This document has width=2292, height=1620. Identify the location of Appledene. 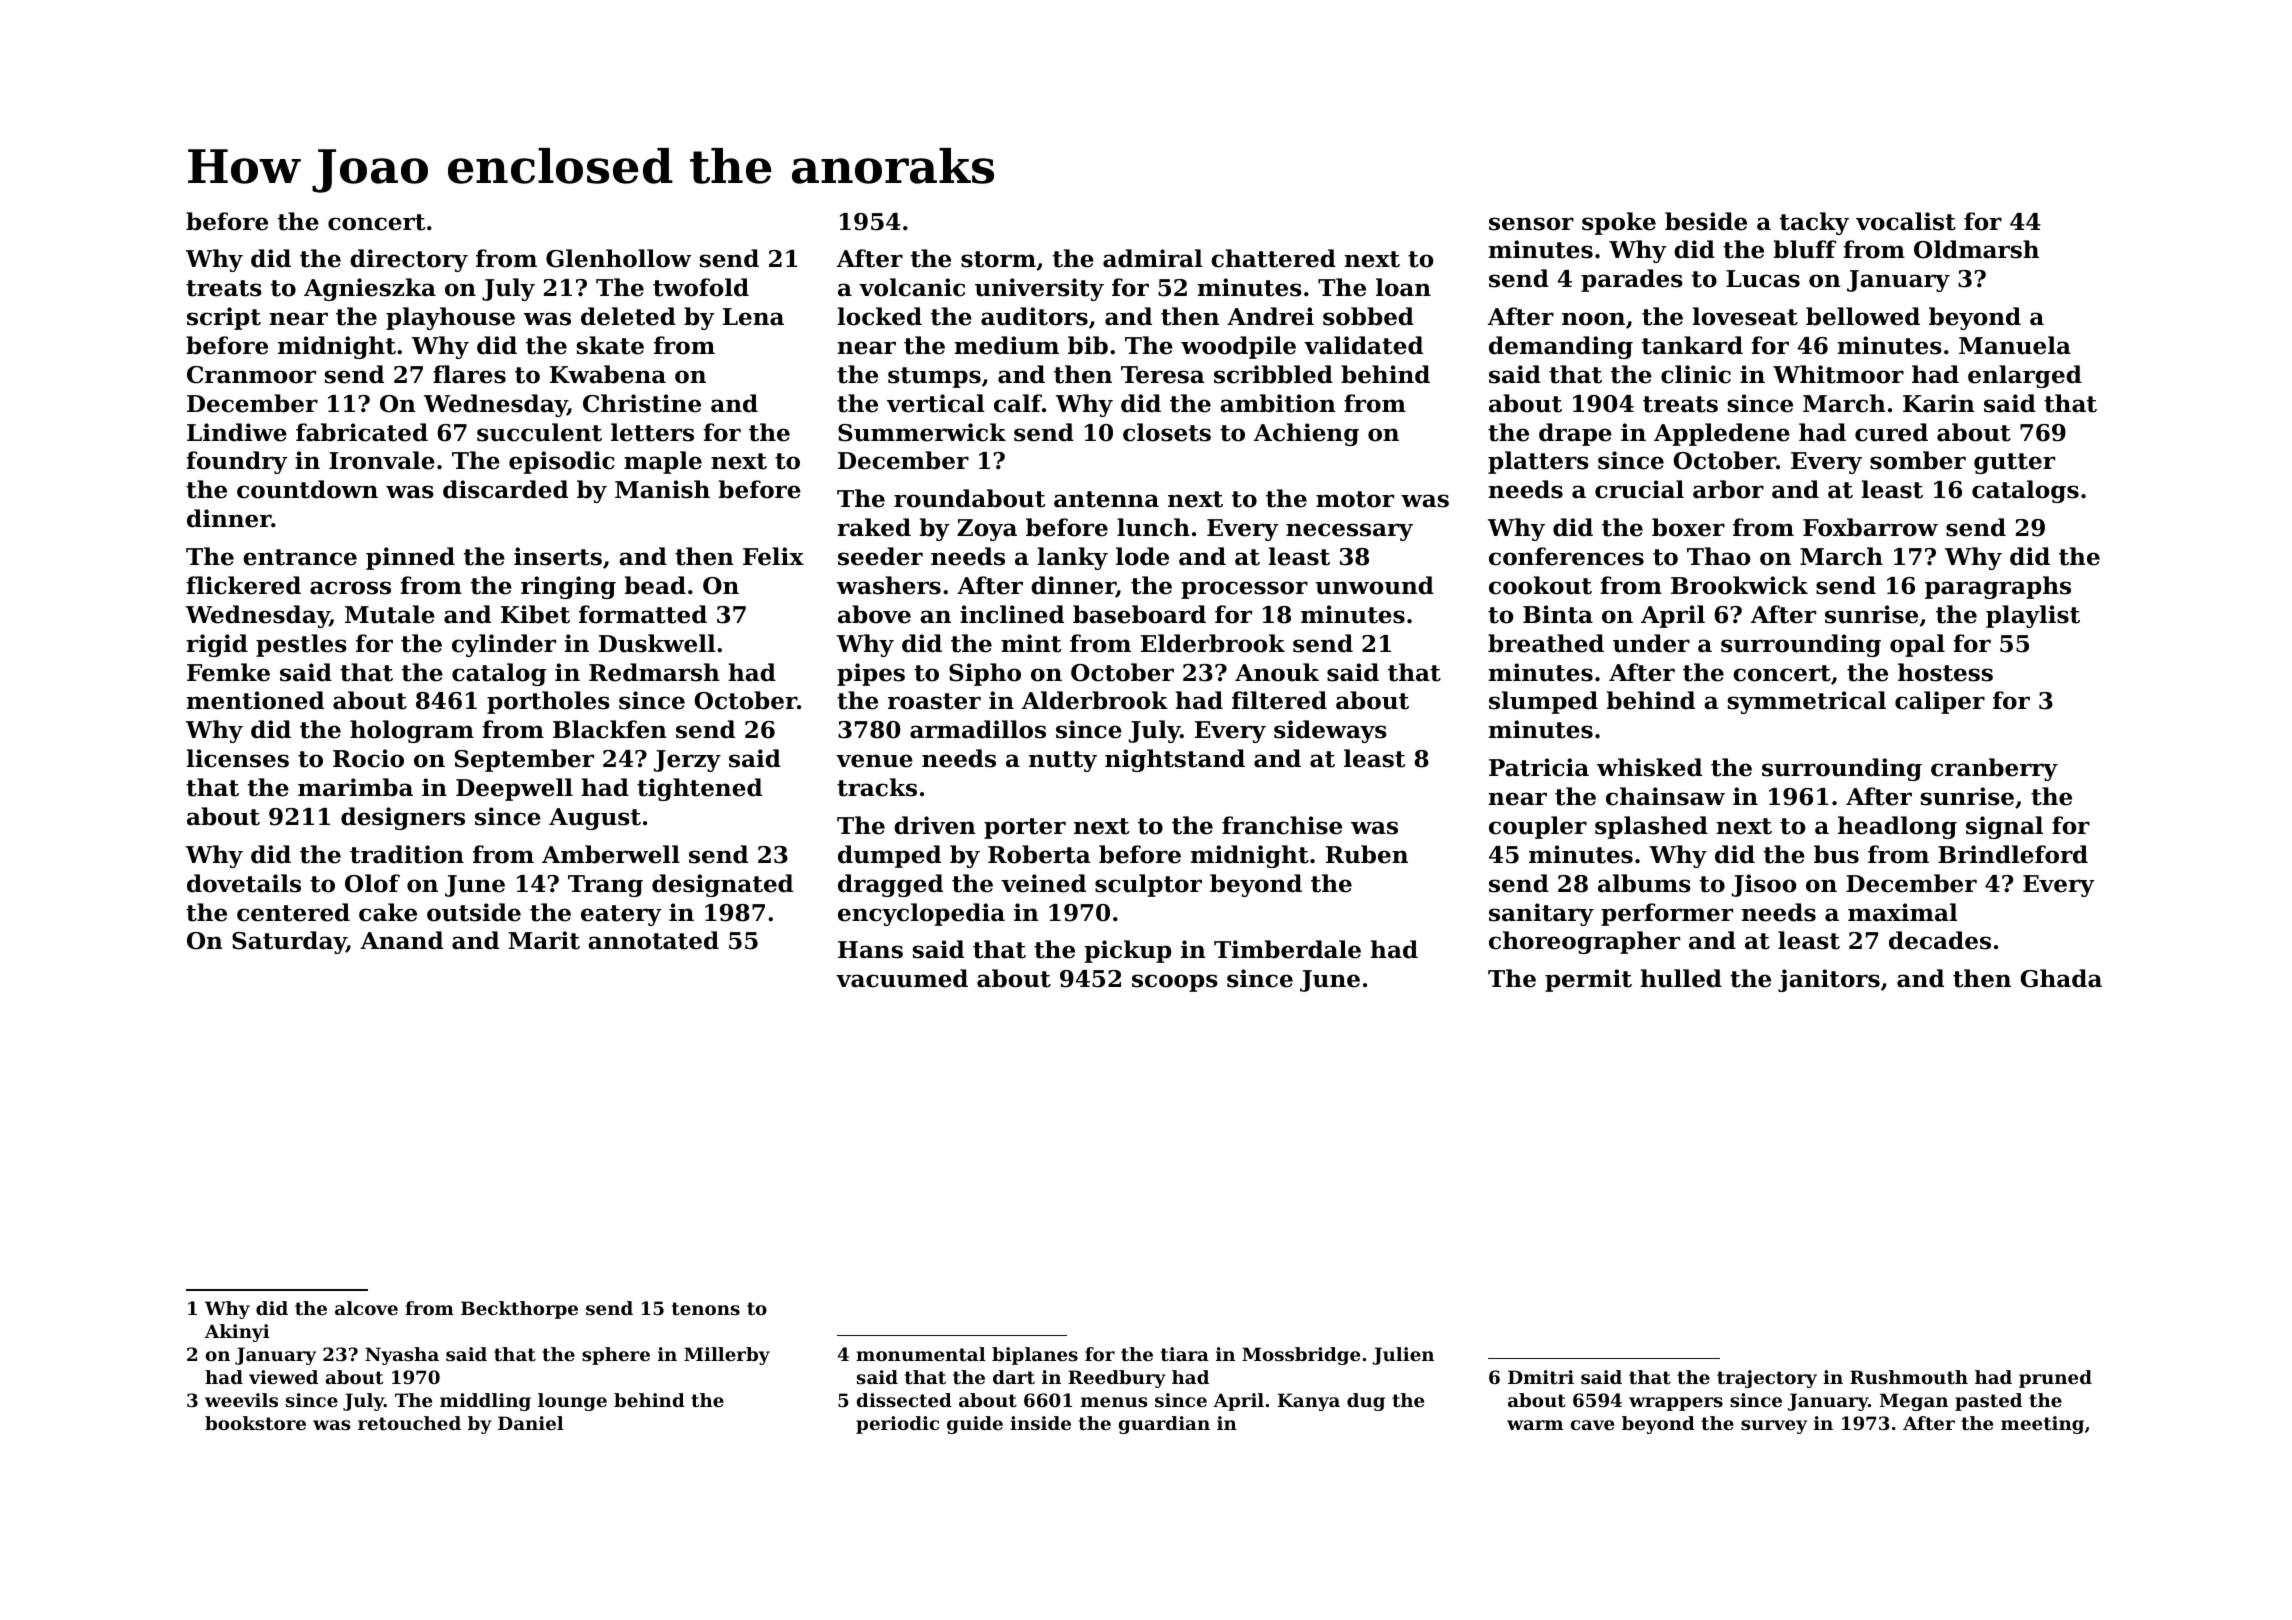
(1722, 434).
